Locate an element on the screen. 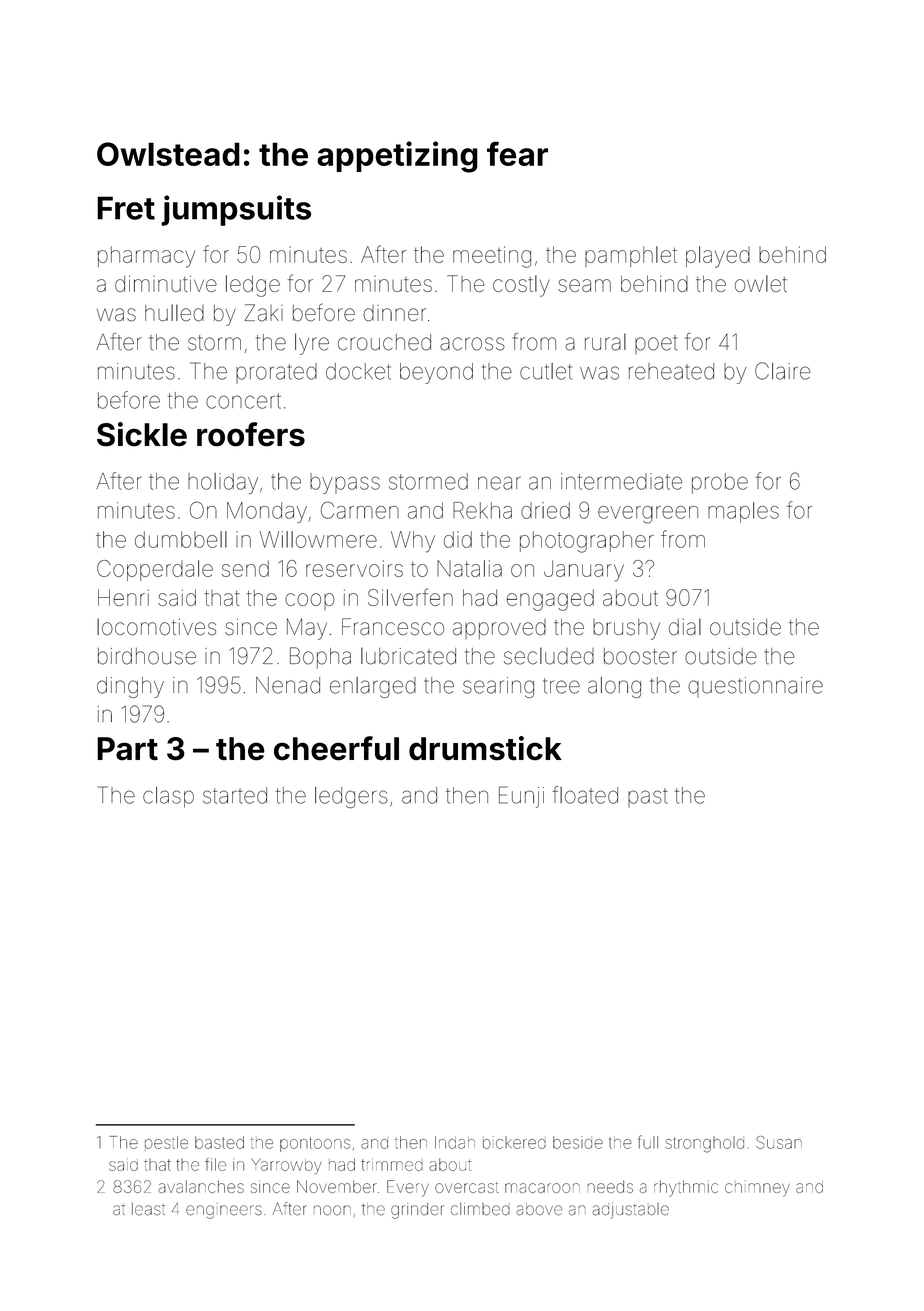 The width and height of the screenshot is (924, 1311). clasp is located at coordinates (168, 797).
